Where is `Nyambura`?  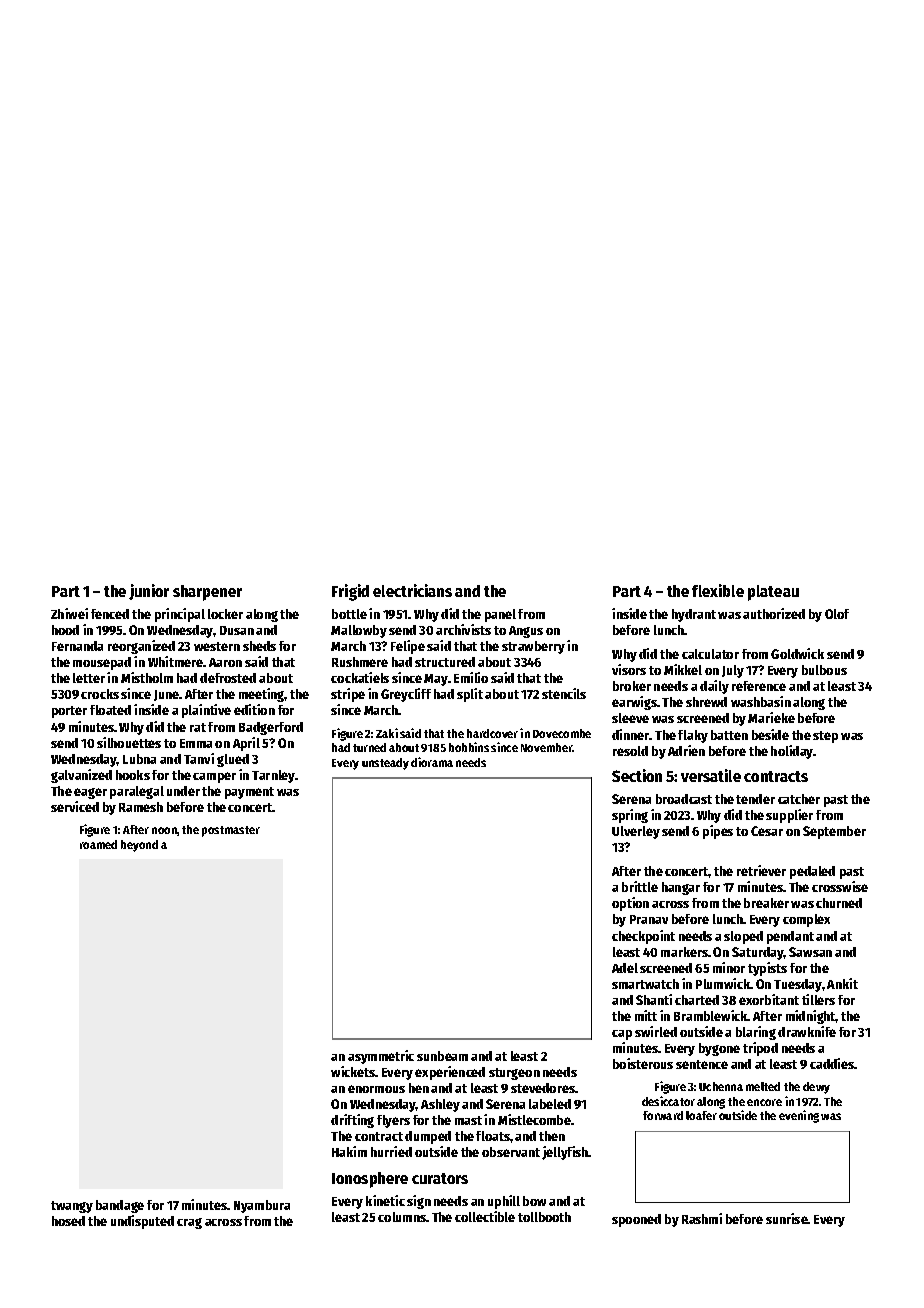 Nyambura is located at coordinates (262, 1206).
